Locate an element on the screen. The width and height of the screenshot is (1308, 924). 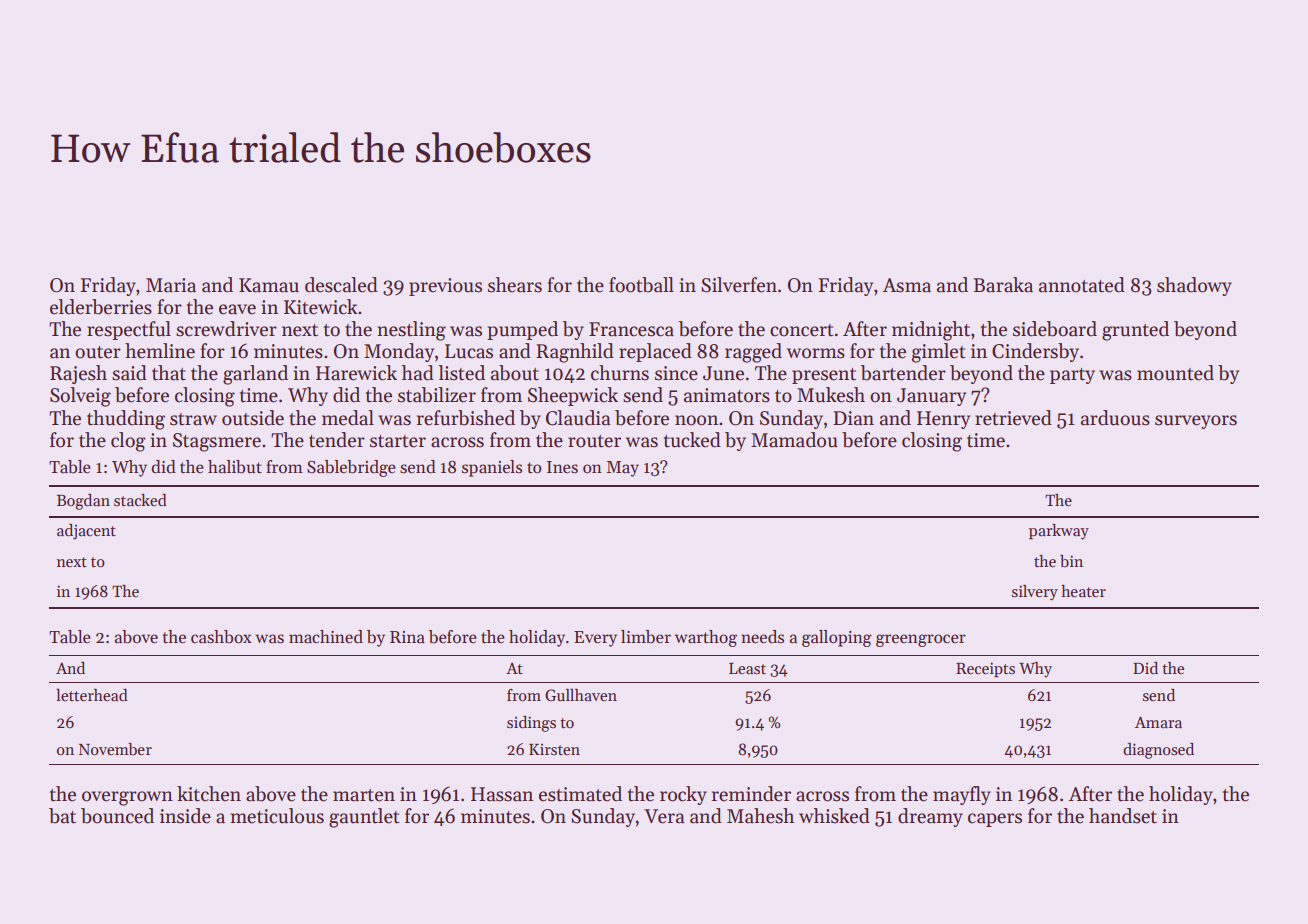
clog is located at coordinates (128, 442).
